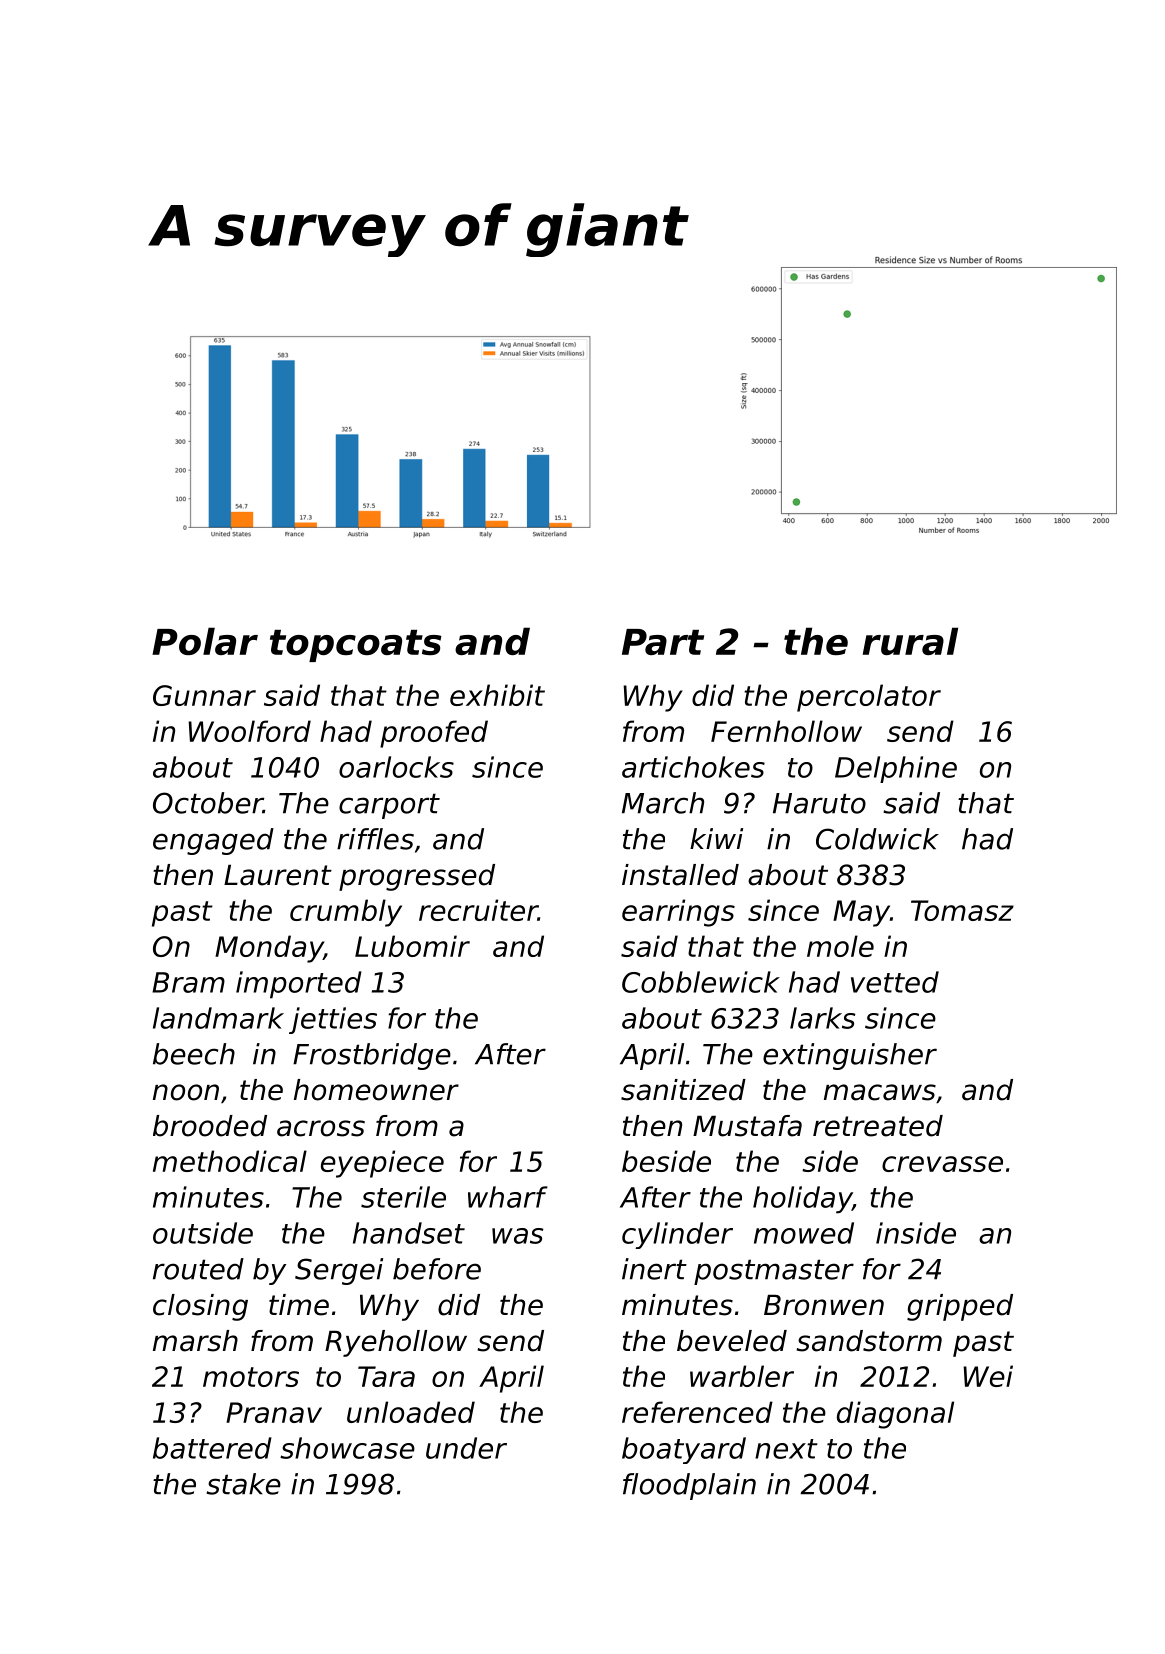  I want to click on sandstorm, so click(869, 1341).
